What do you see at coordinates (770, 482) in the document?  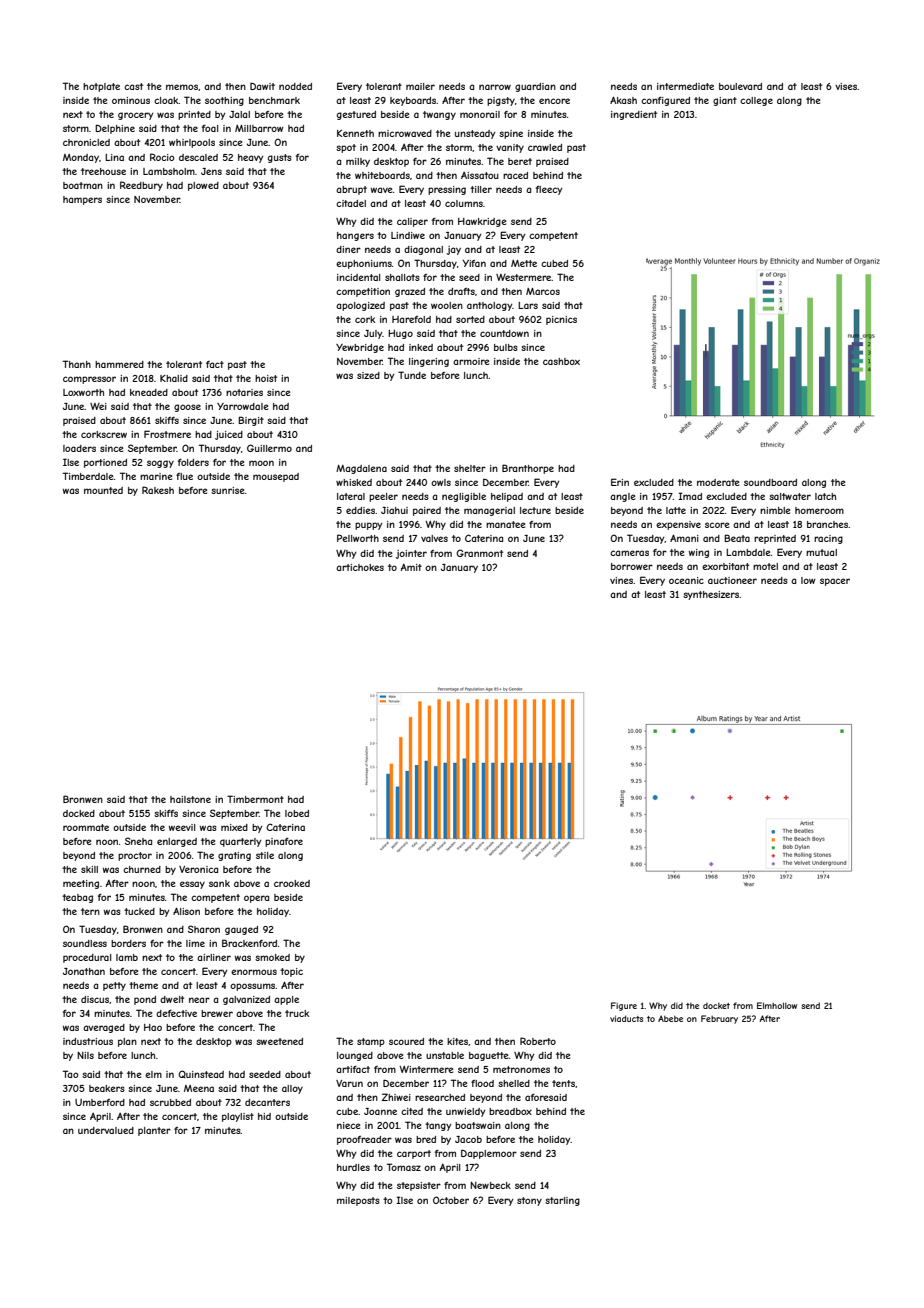 I see `soundboard` at bounding box center [770, 482].
